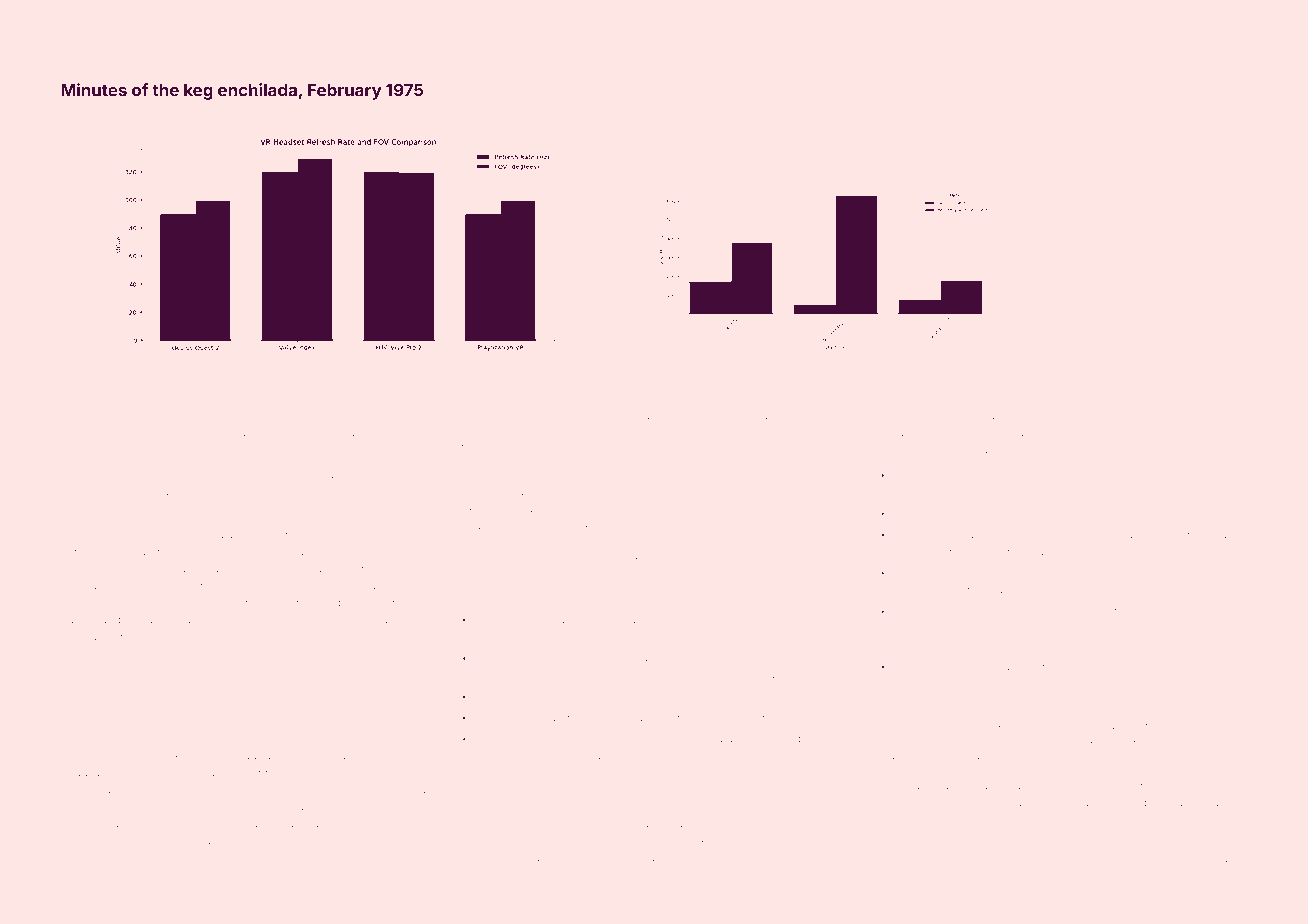  What do you see at coordinates (626, 842) in the document?
I see `bumpy` at bounding box center [626, 842].
